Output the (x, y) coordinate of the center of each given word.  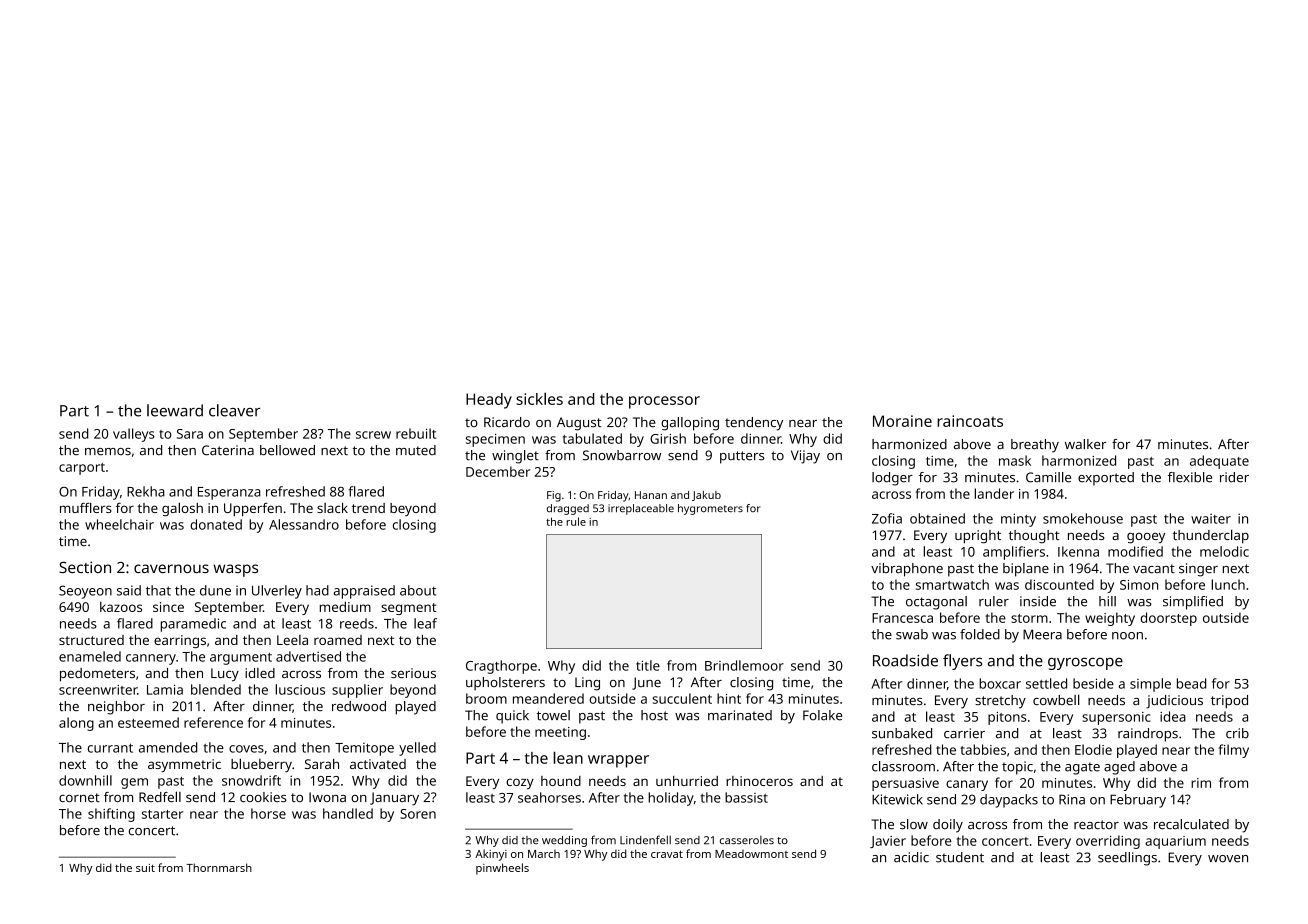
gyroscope (1085, 663)
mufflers (86, 507)
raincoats (970, 421)
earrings (180, 641)
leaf (425, 623)
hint (729, 698)
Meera (1042, 634)
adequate (1219, 462)
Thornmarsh (219, 867)
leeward (175, 410)
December (498, 471)
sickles (539, 398)
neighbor (116, 708)
